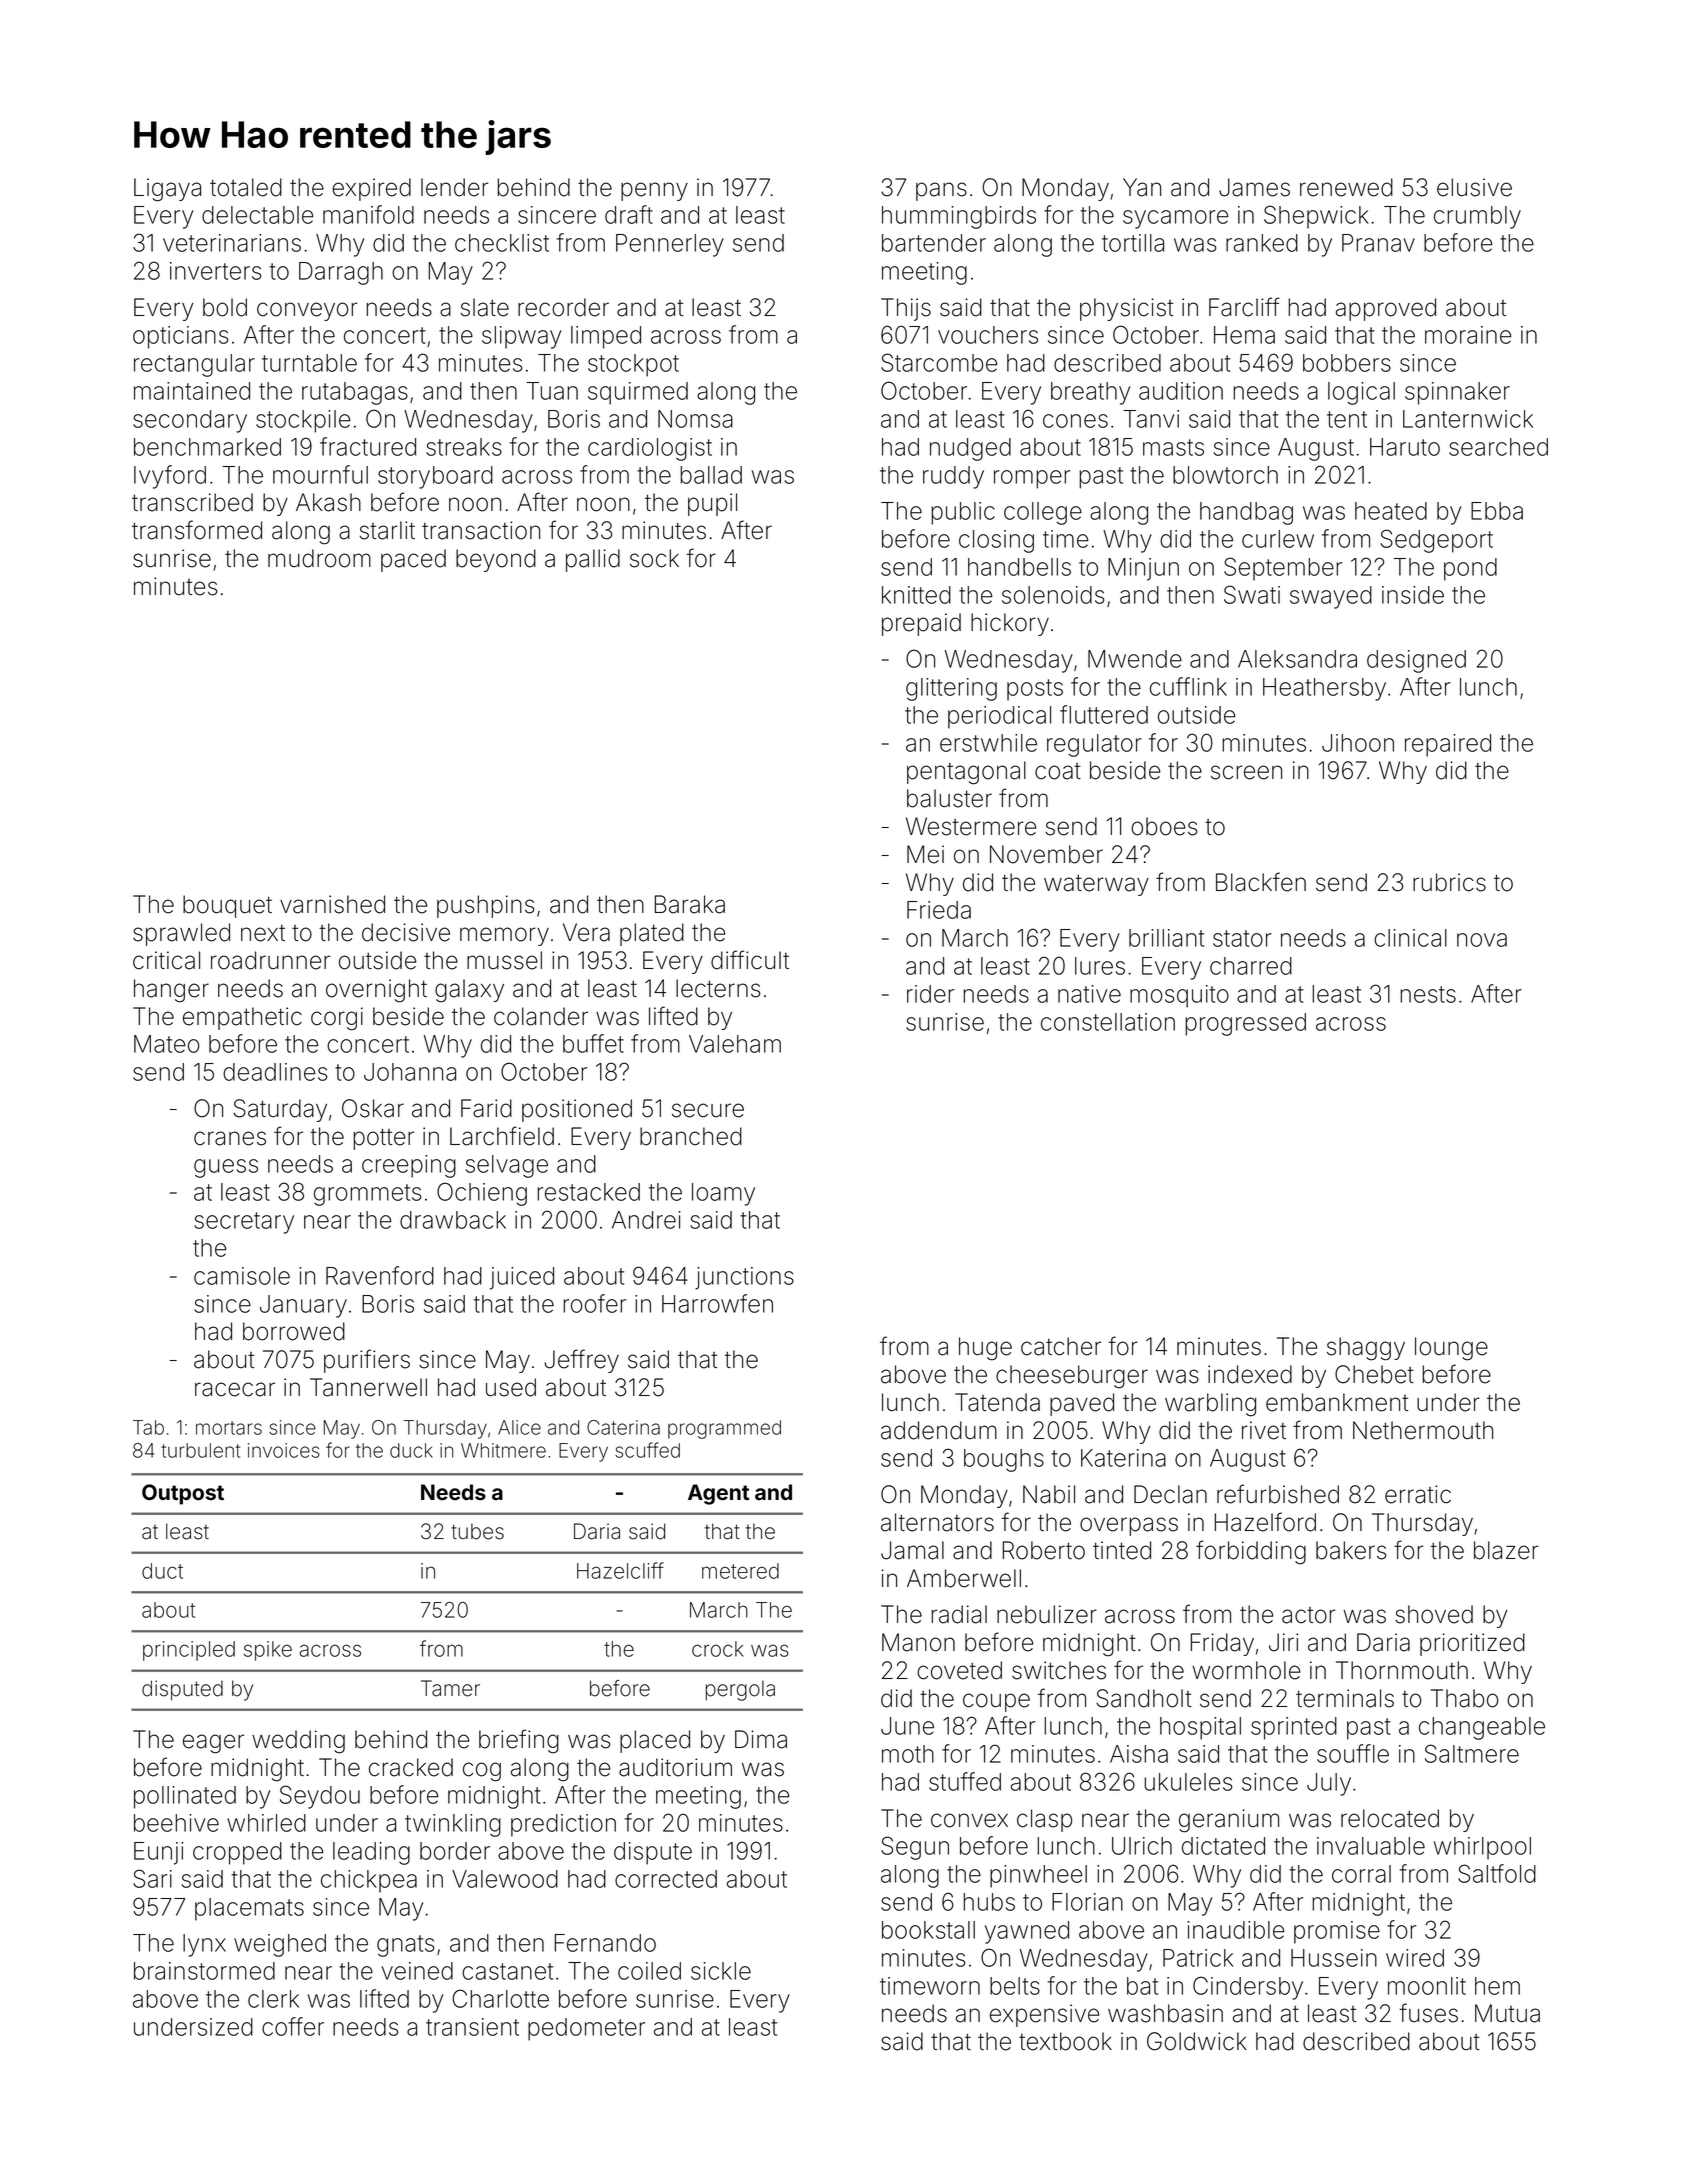 This page has width=1683, height=2178. Describe the element at coordinates (1261, 882) in the page. I see `Blackfen` at that location.
